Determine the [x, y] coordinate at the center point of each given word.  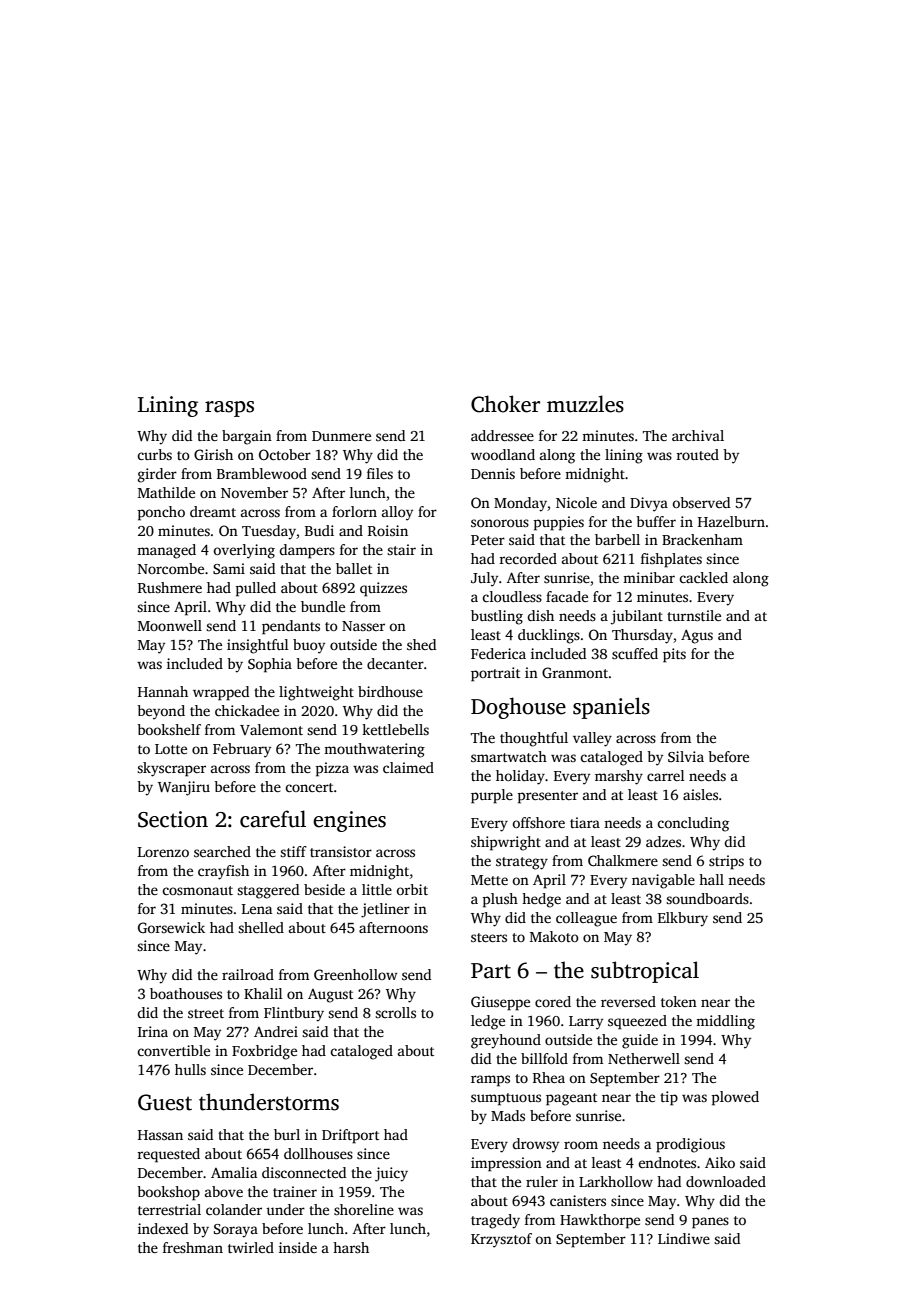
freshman [193, 1247]
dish [540, 615]
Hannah [163, 691]
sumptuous [506, 1099]
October [285, 454]
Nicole [576, 502]
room [581, 1145]
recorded [528, 558]
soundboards [707, 898]
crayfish [223, 872]
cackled [703, 577]
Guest [165, 1102]
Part [491, 971]
